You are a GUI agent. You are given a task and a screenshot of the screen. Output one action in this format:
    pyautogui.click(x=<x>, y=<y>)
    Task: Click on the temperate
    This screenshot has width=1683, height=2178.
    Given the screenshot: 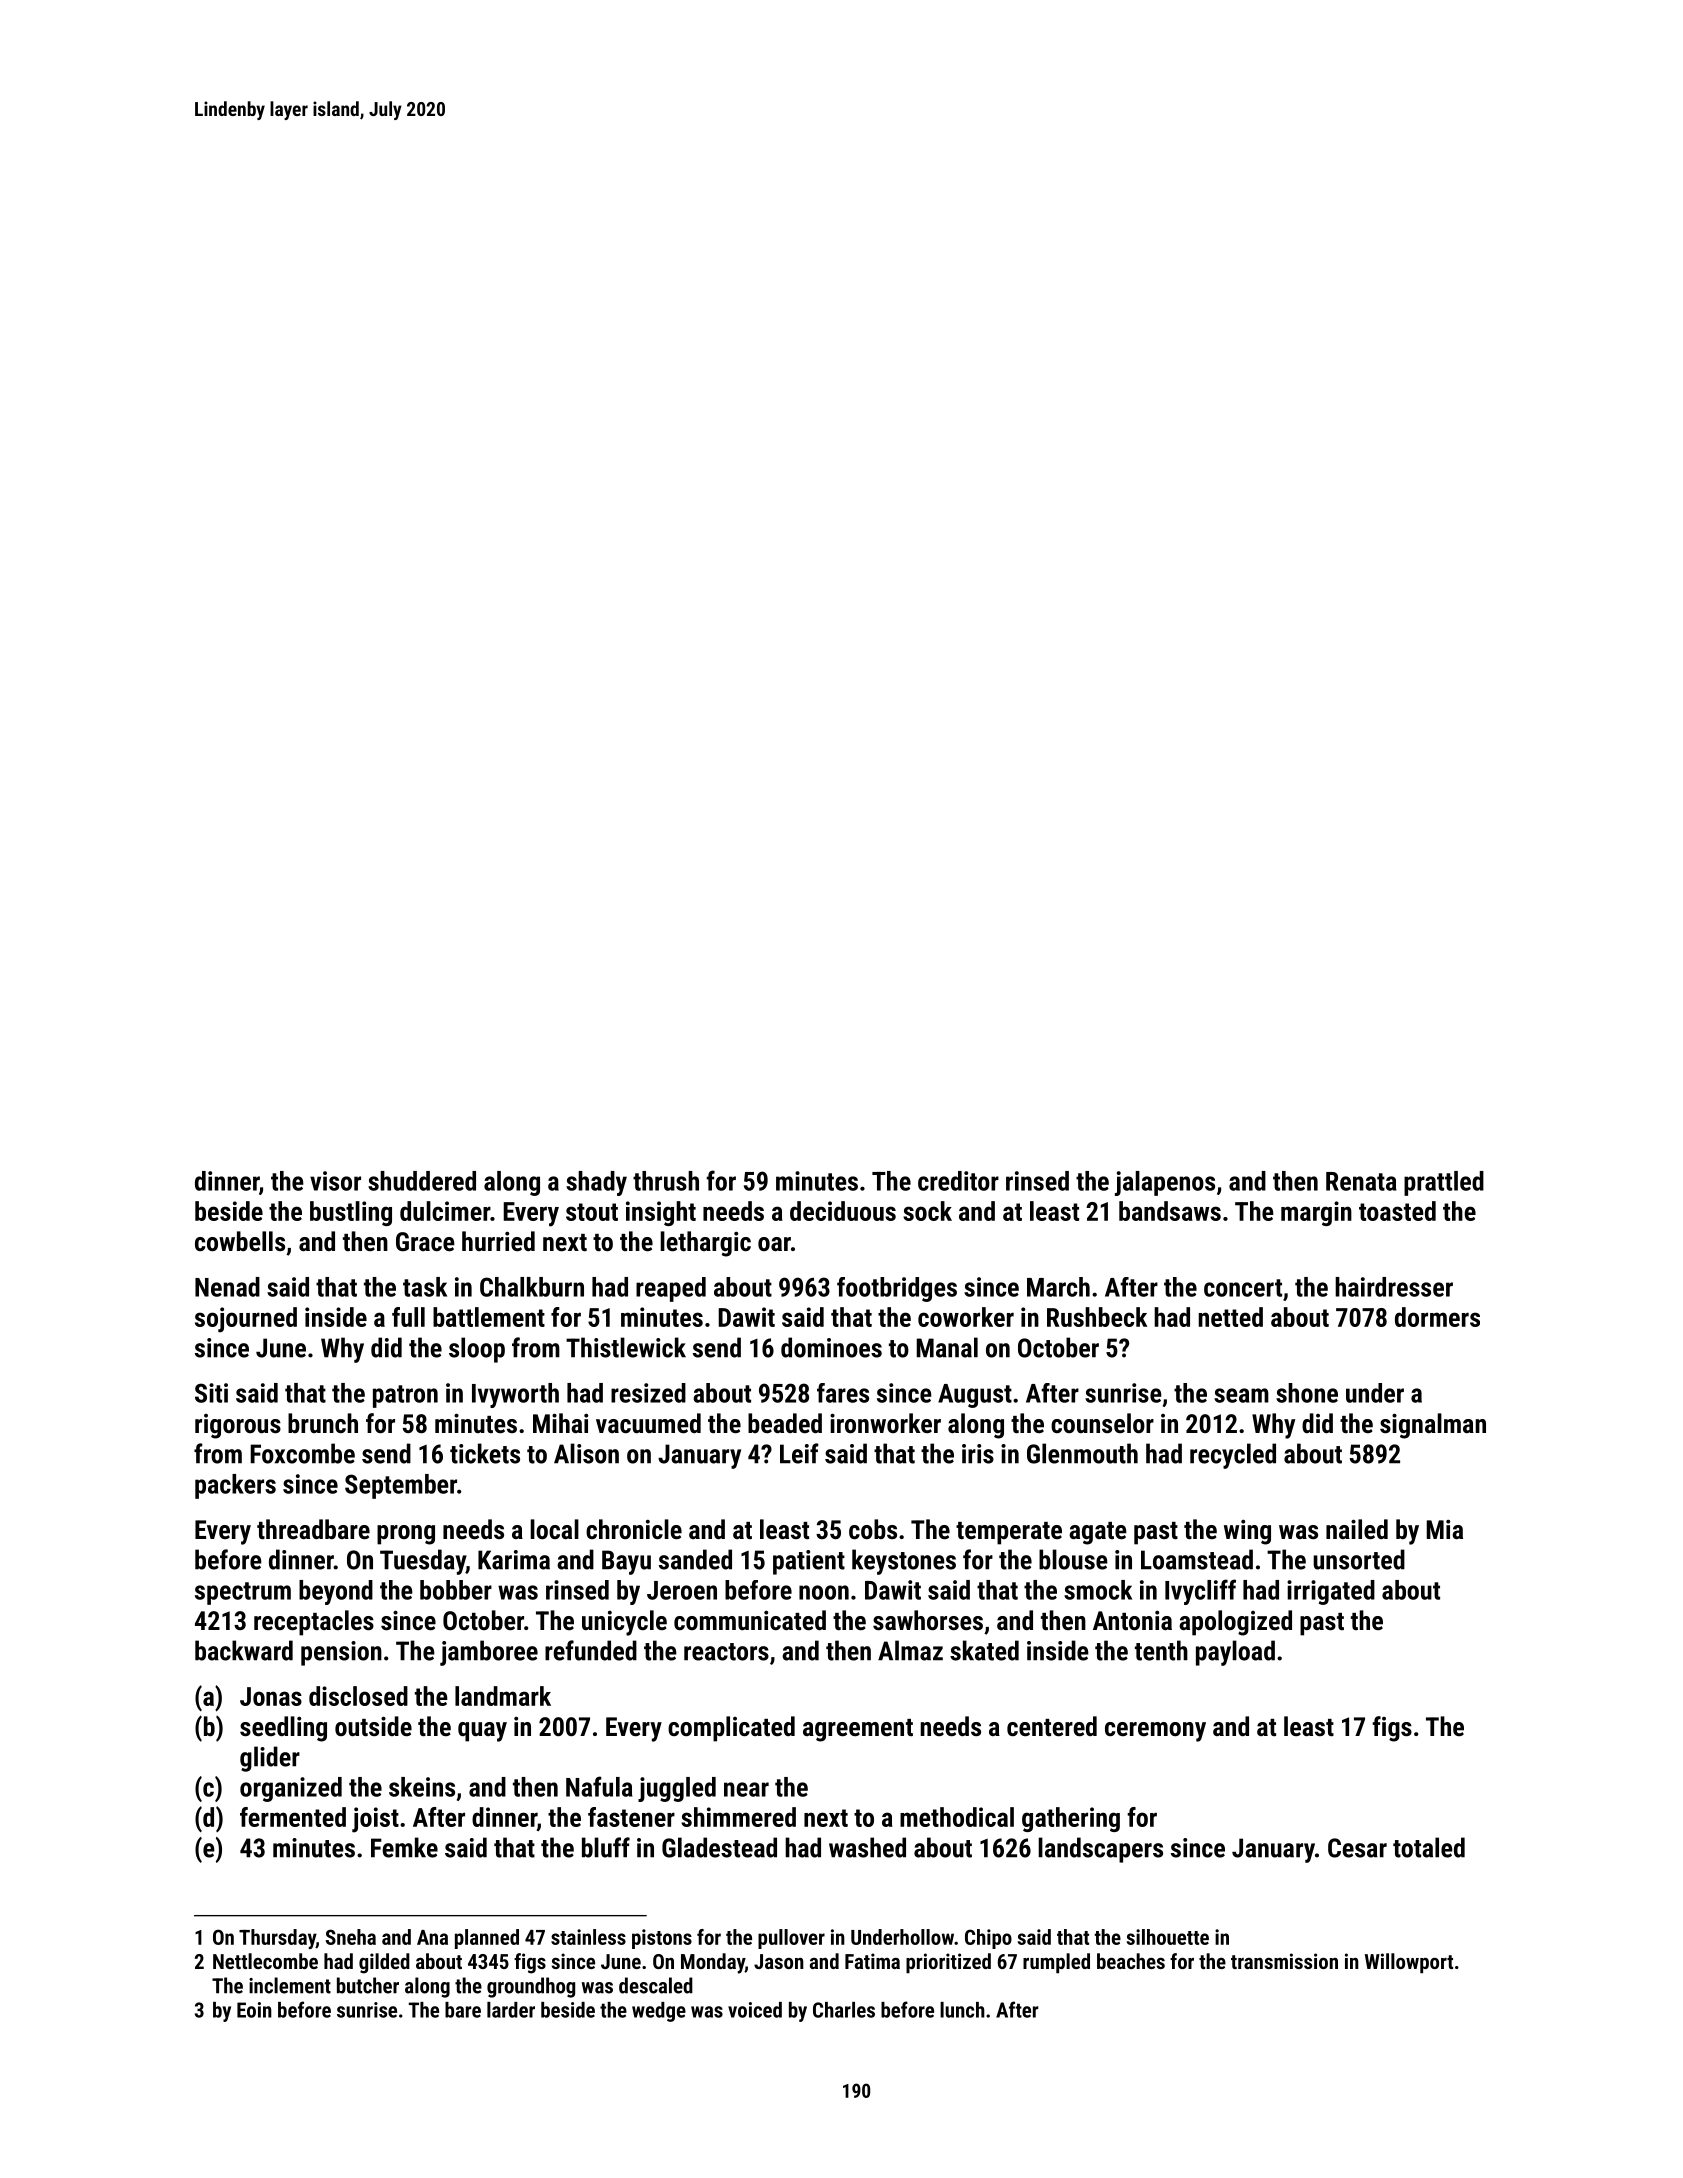 What is the action you would take?
    pyautogui.click(x=1009, y=1533)
